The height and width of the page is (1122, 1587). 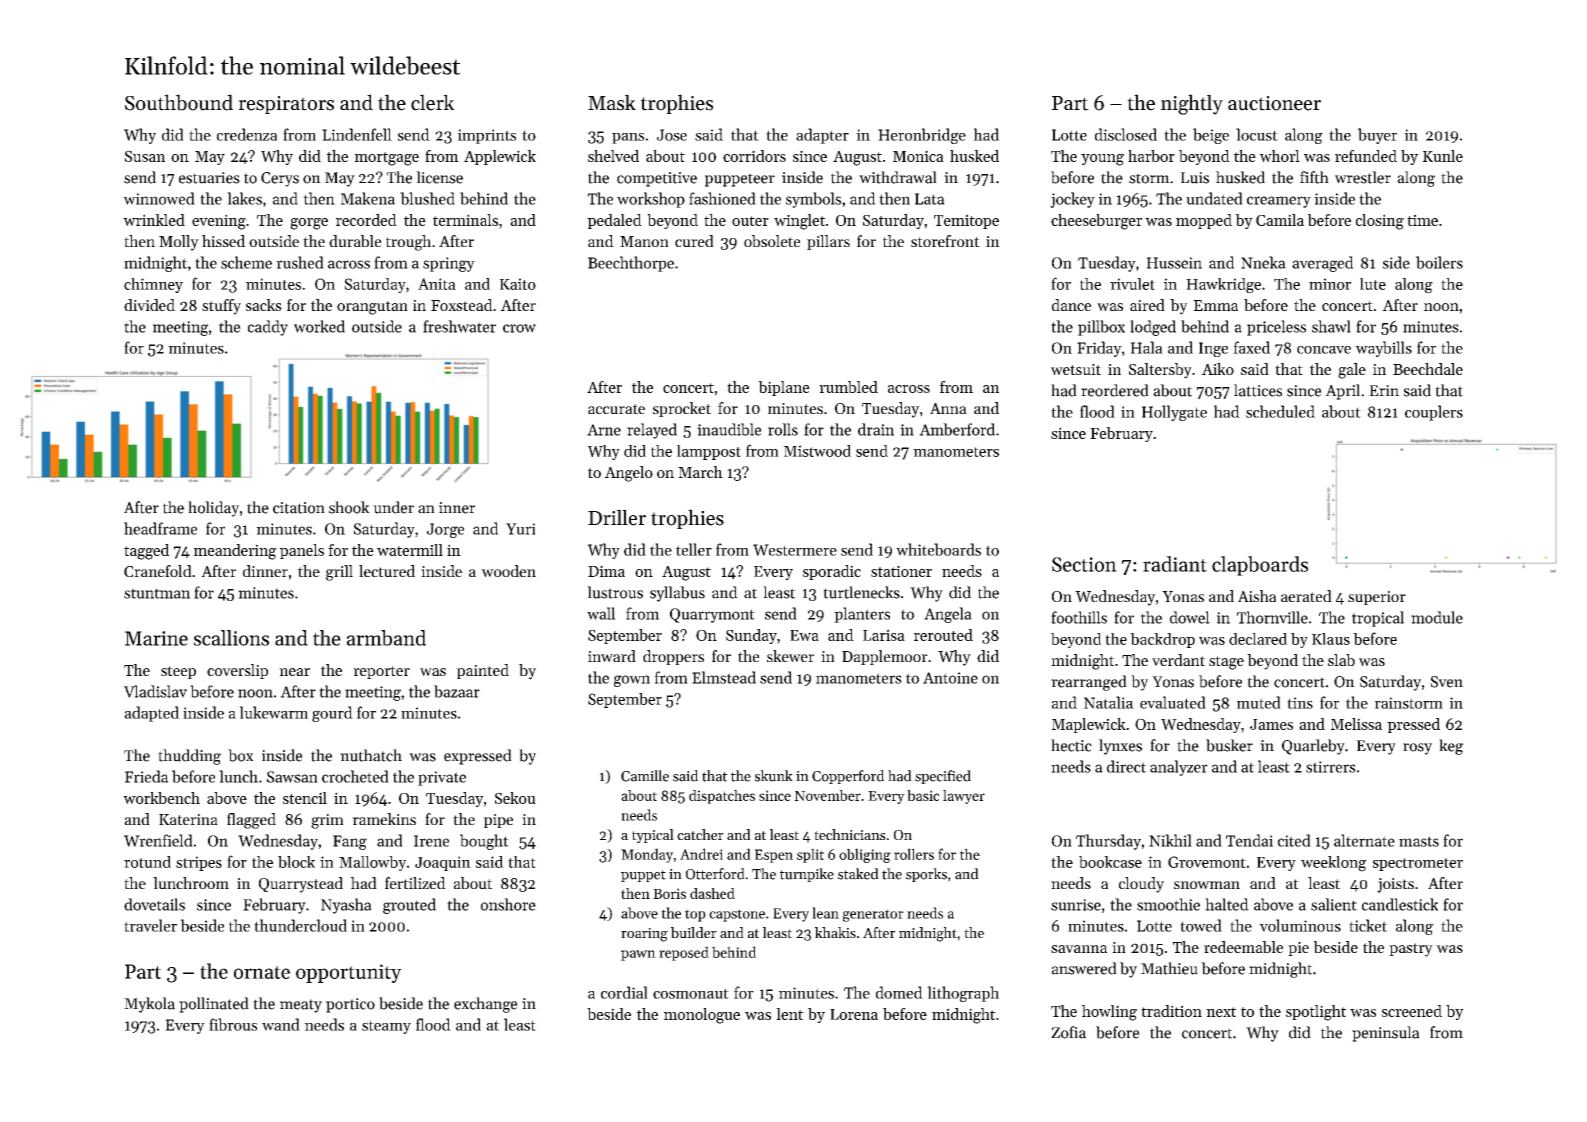 I want to click on auctioneer, so click(x=1274, y=103).
